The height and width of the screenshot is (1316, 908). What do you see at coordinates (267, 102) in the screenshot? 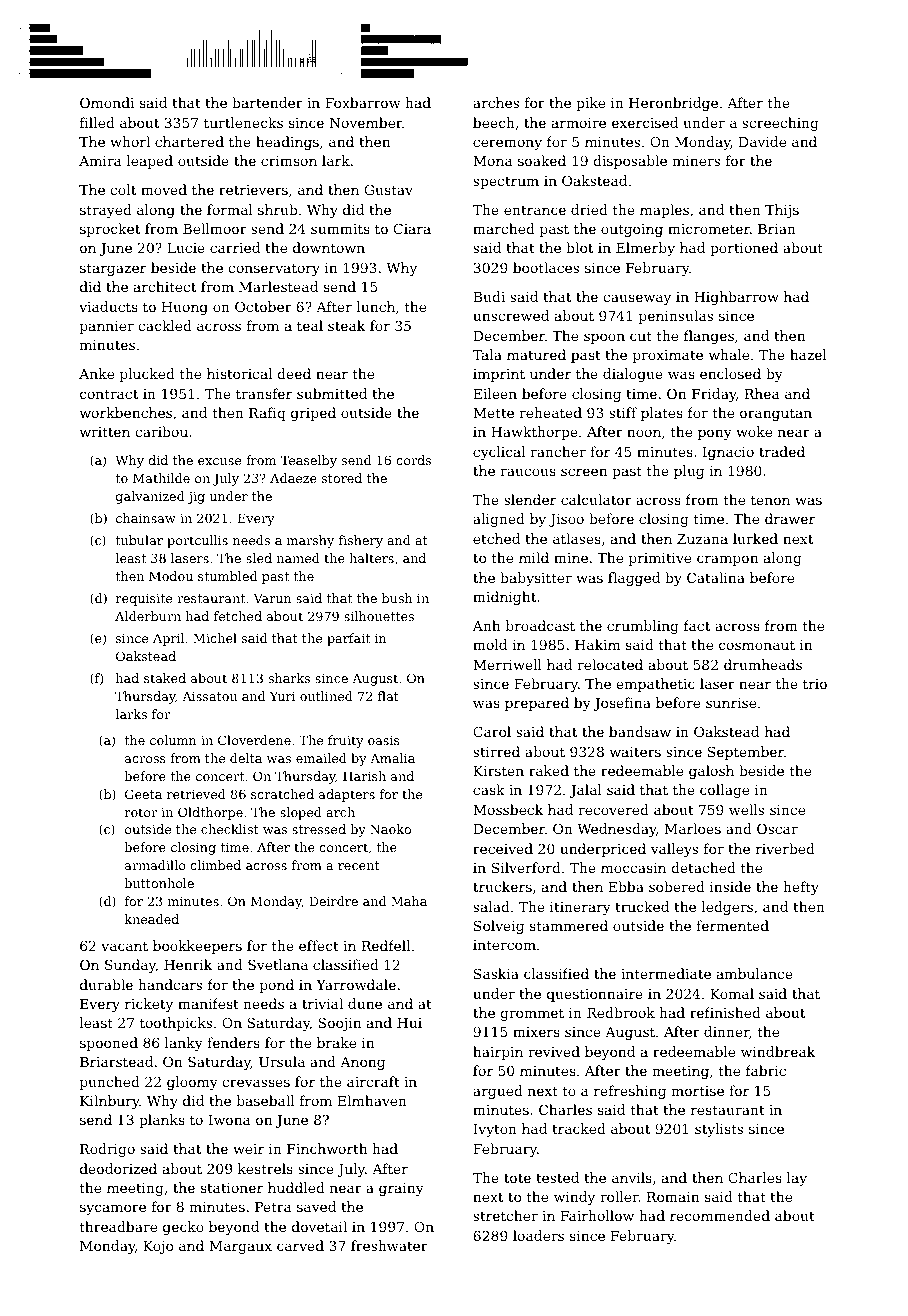
I see `bartender` at bounding box center [267, 102].
